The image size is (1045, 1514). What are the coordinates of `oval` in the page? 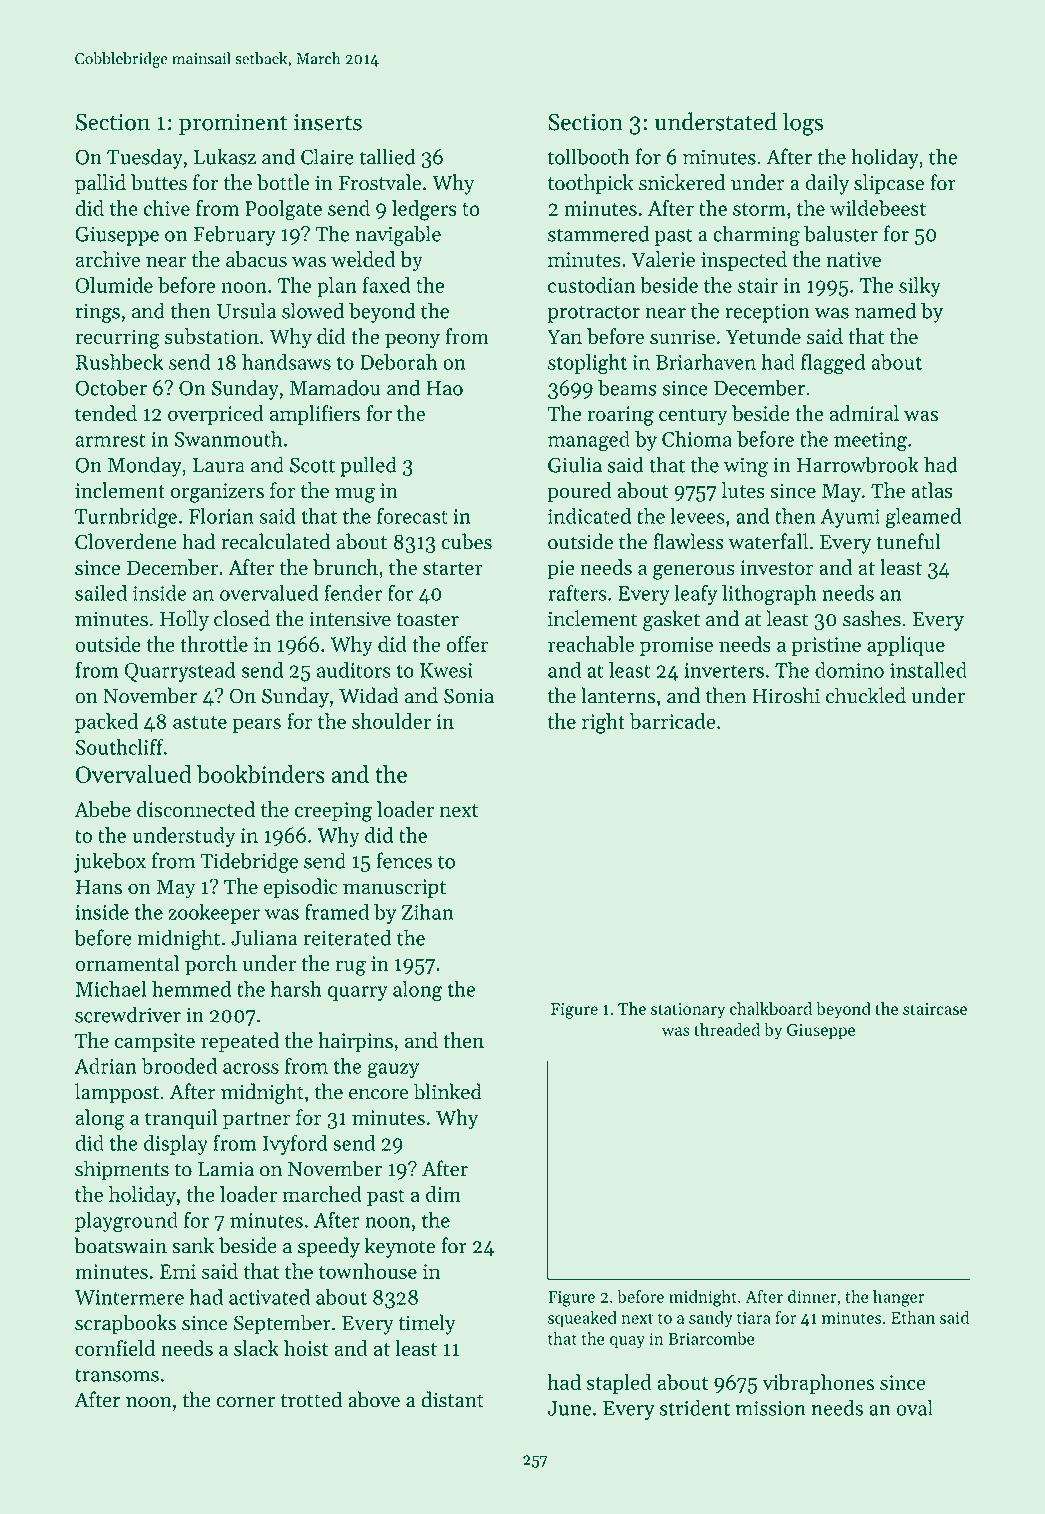 It's located at (915, 1407).
